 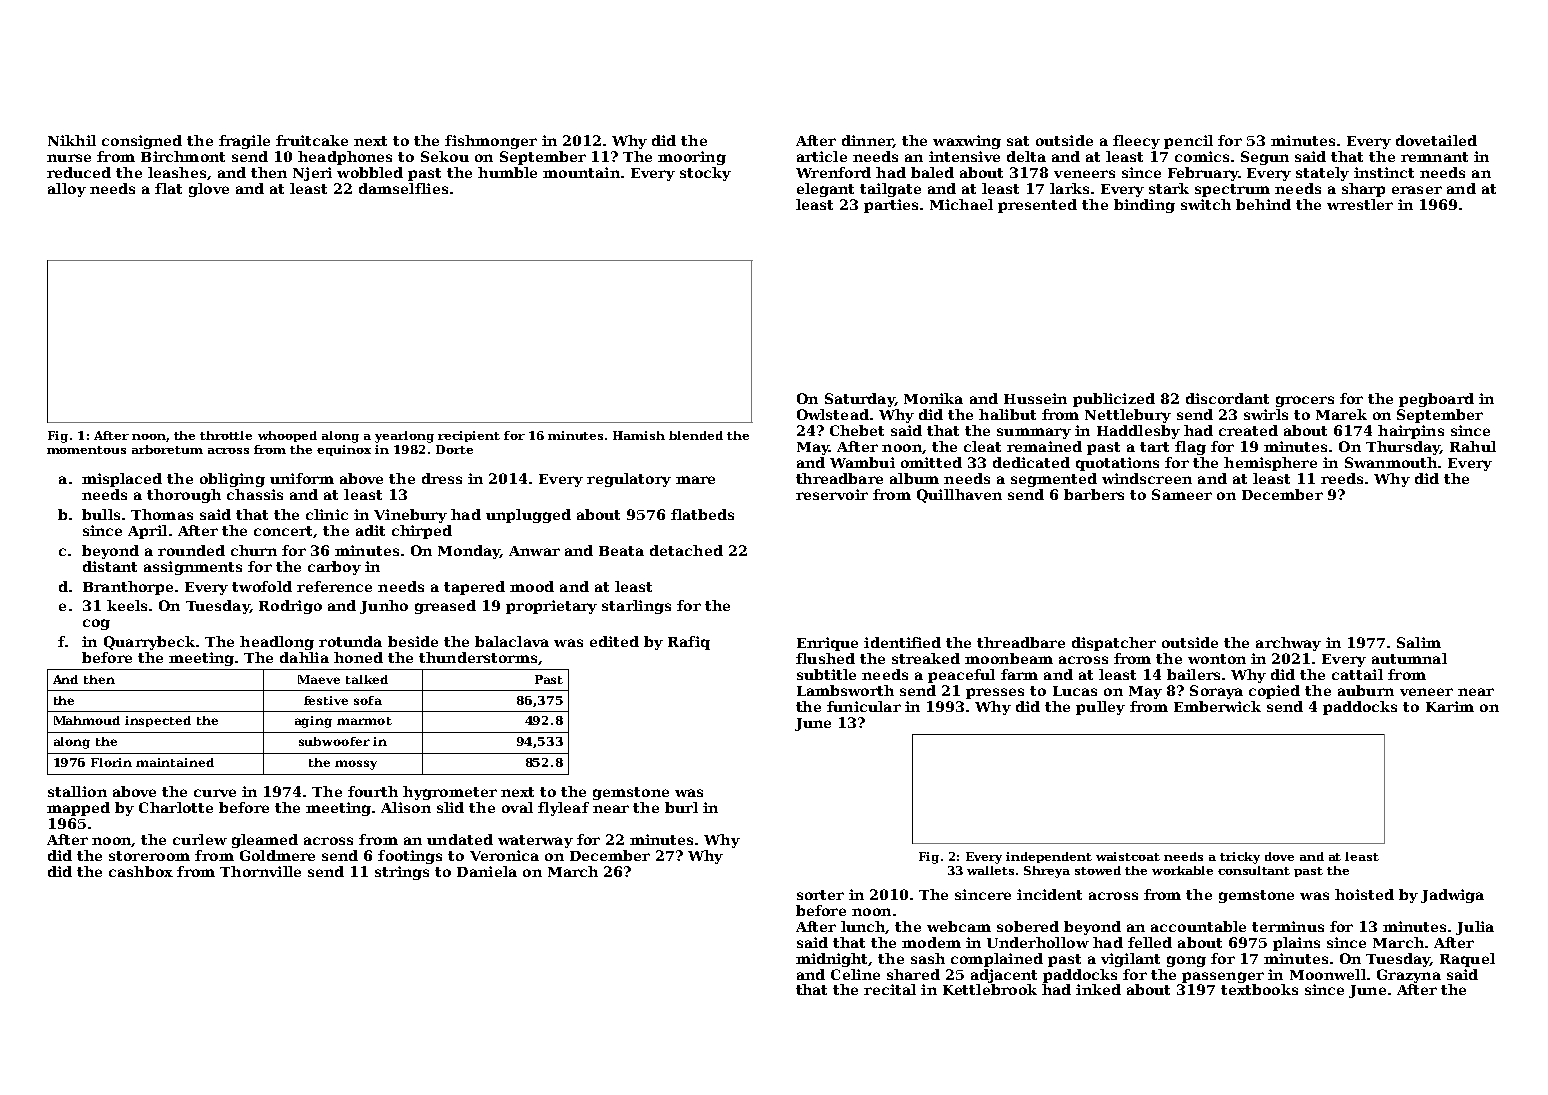 What do you see at coordinates (1265, 158) in the document?
I see `Segun` at bounding box center [1265, 158].
